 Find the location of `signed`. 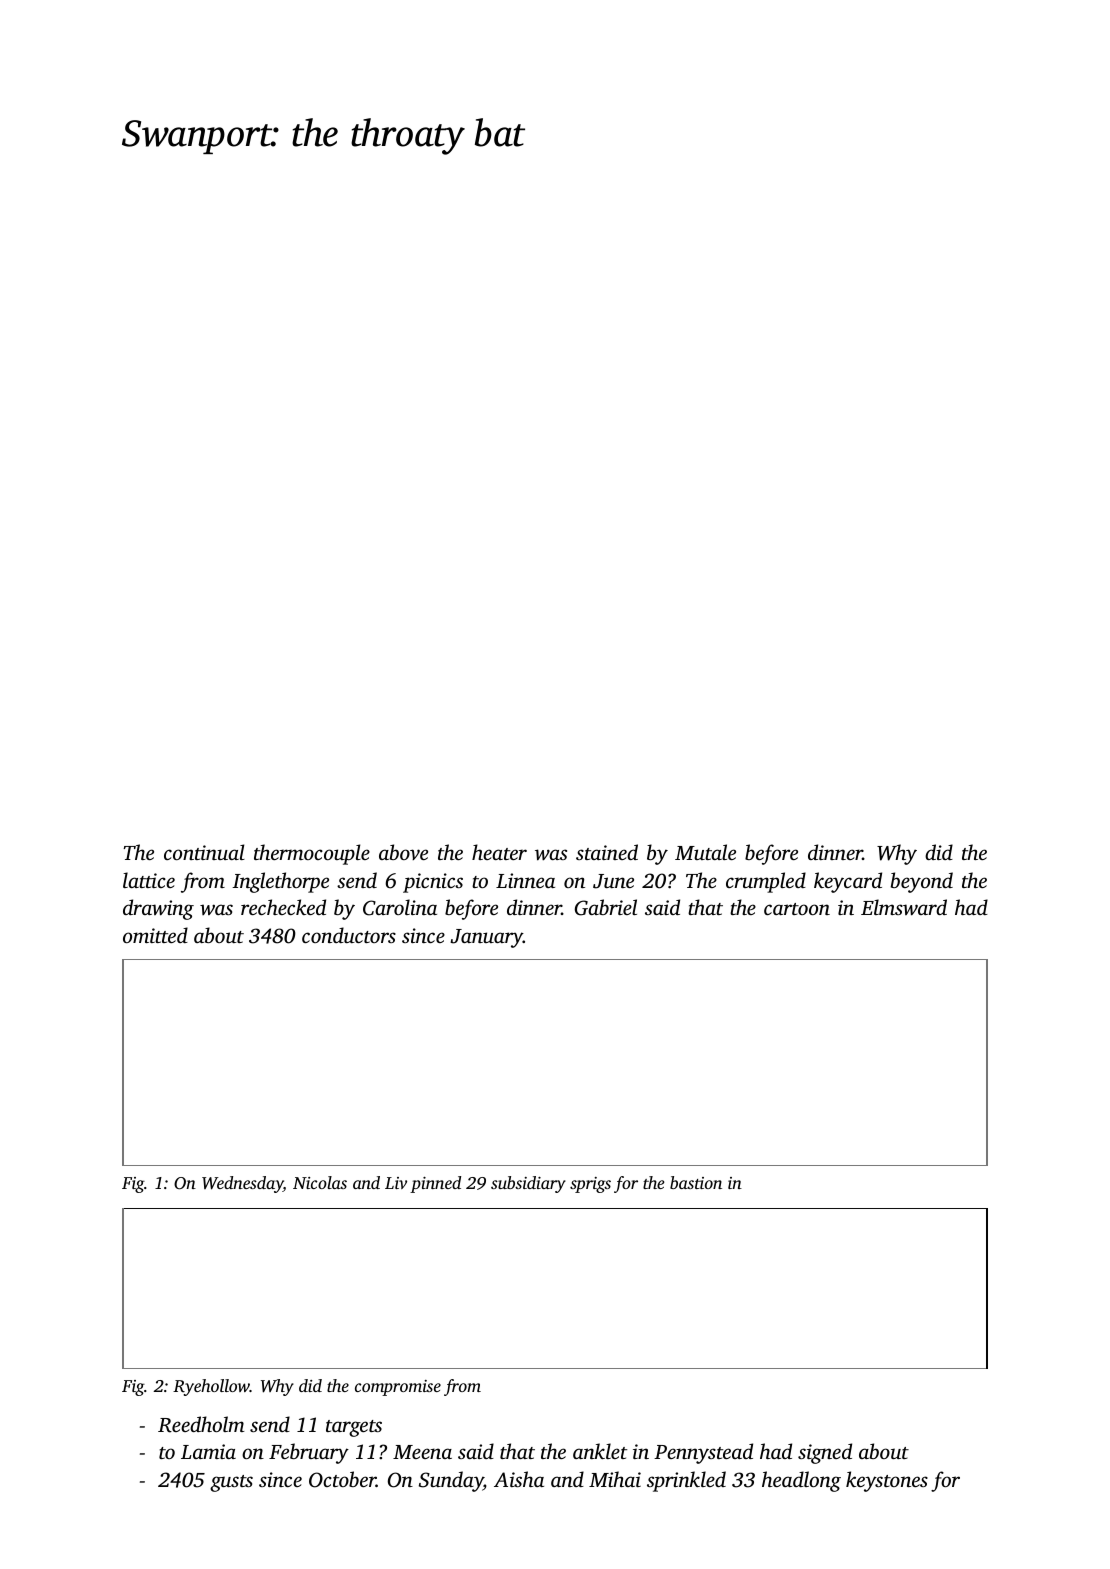

signed is located at coordinates (825, 1453).
